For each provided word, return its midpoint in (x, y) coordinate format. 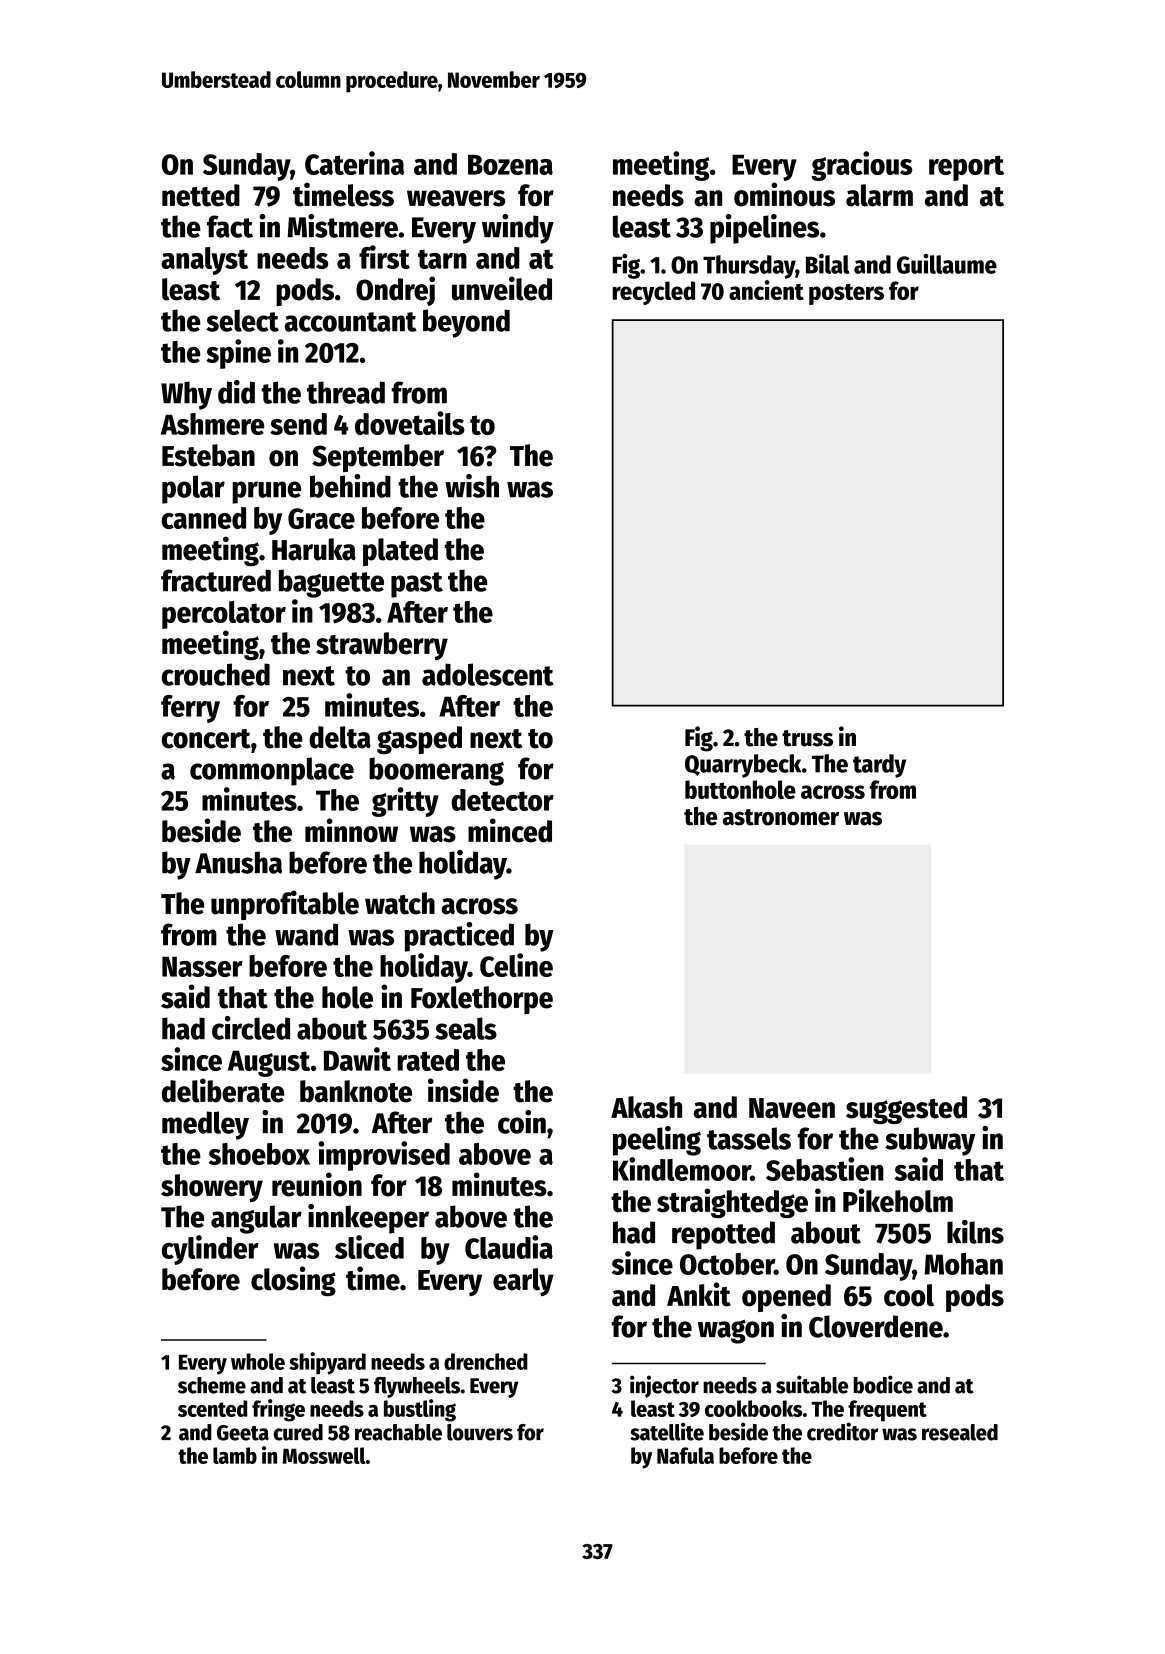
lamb (235, 1455)
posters (846, 294)
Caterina (354, 163)
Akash (646, 1107)
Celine (516, 965)
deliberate (223, 1090)
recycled (653, 293)
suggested (906, 1110)
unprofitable (285, 905)
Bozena (510, 165)
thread (346, 392)
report (966, 168)
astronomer (781, 817)
